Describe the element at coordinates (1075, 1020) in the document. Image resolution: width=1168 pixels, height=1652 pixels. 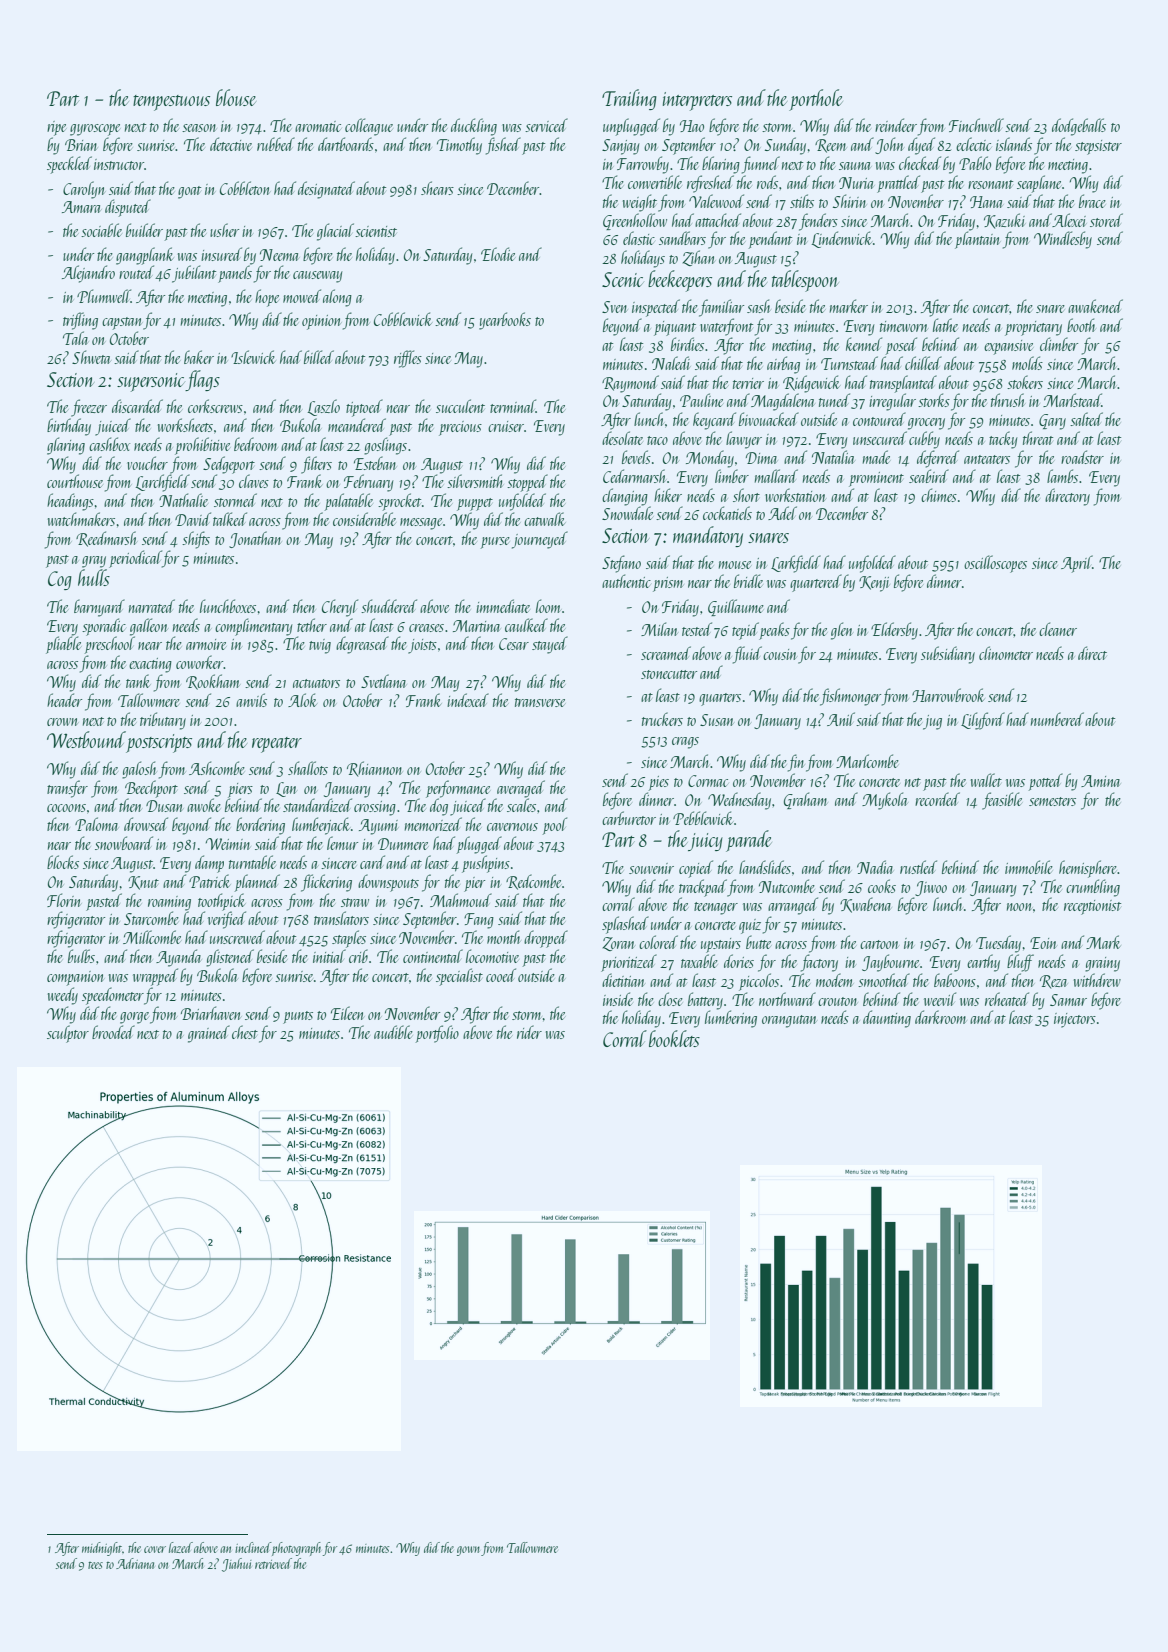
I see `injectors` at that location.
